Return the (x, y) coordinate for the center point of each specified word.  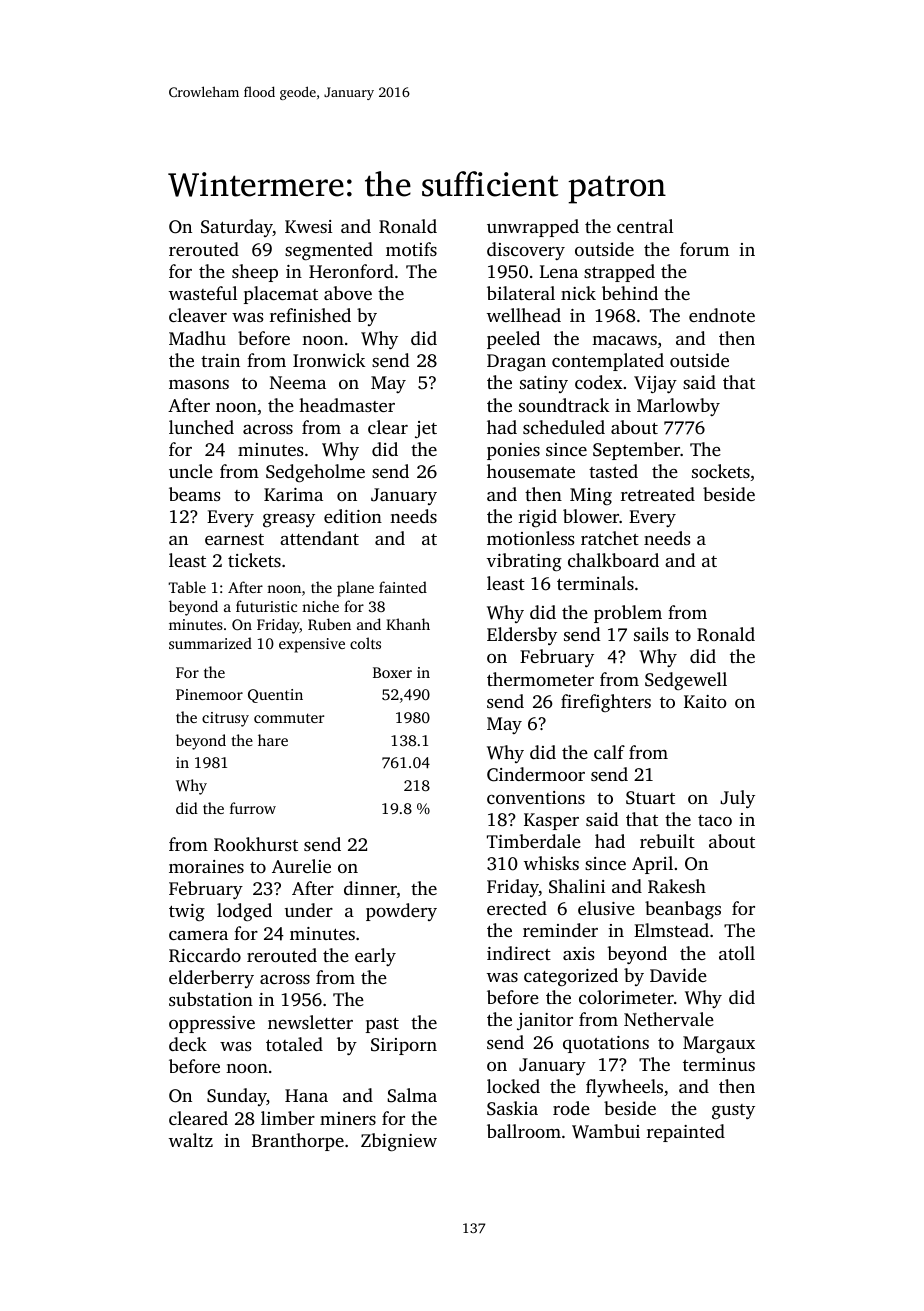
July (737, 799)
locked (513, 1086)
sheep (255, 273)
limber (288, 1118)
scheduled (564, 427)
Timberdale (534, 841)
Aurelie (301, 866)
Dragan (516, 362)
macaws (624, 340)
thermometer (540, 679)
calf (609, 752)
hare (273, 740)
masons (199, 384)
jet (426, 429)
